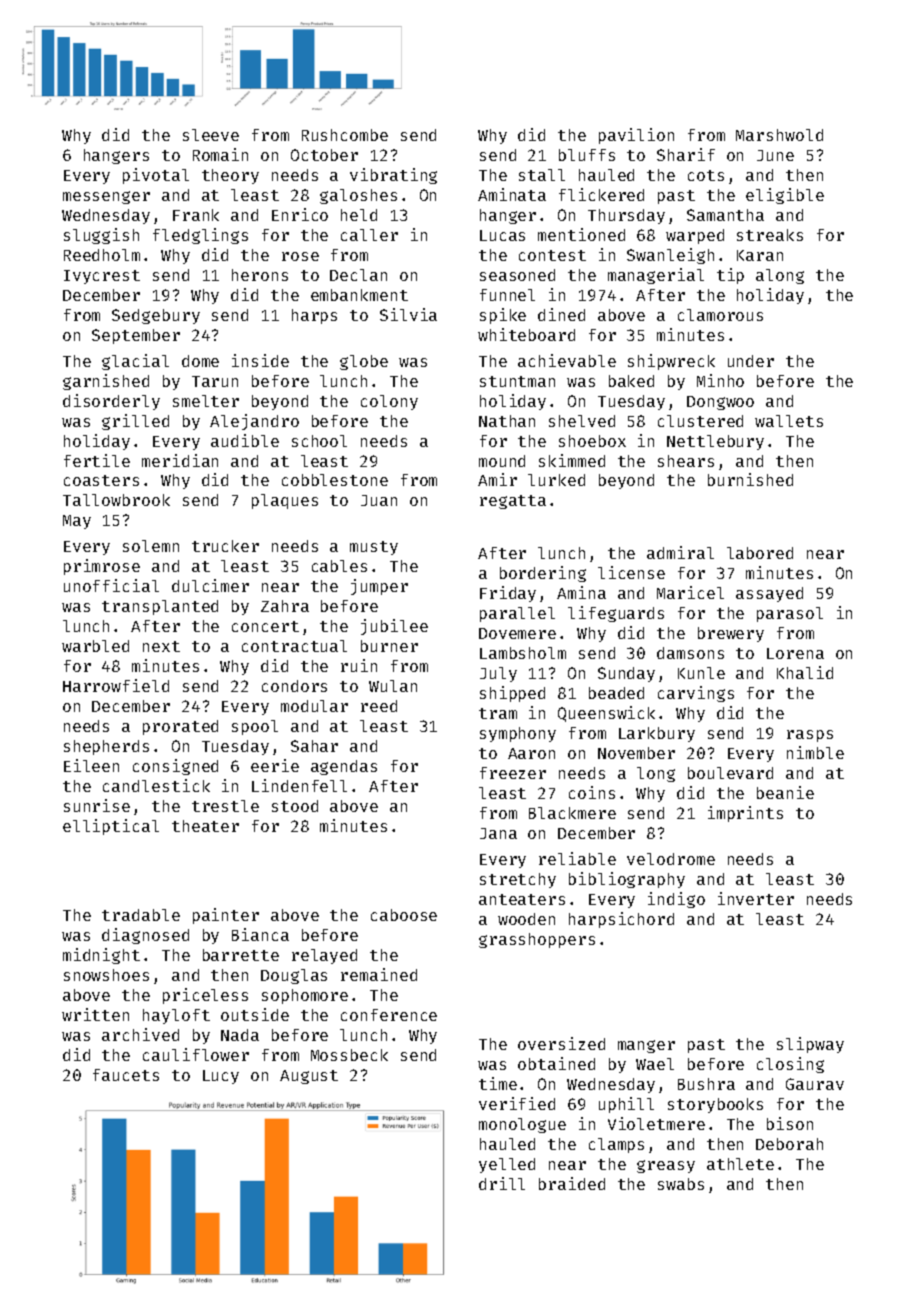 The height and width of the screenshot is (1311, 924). I want to click on faucets, so click(126, 1075).
